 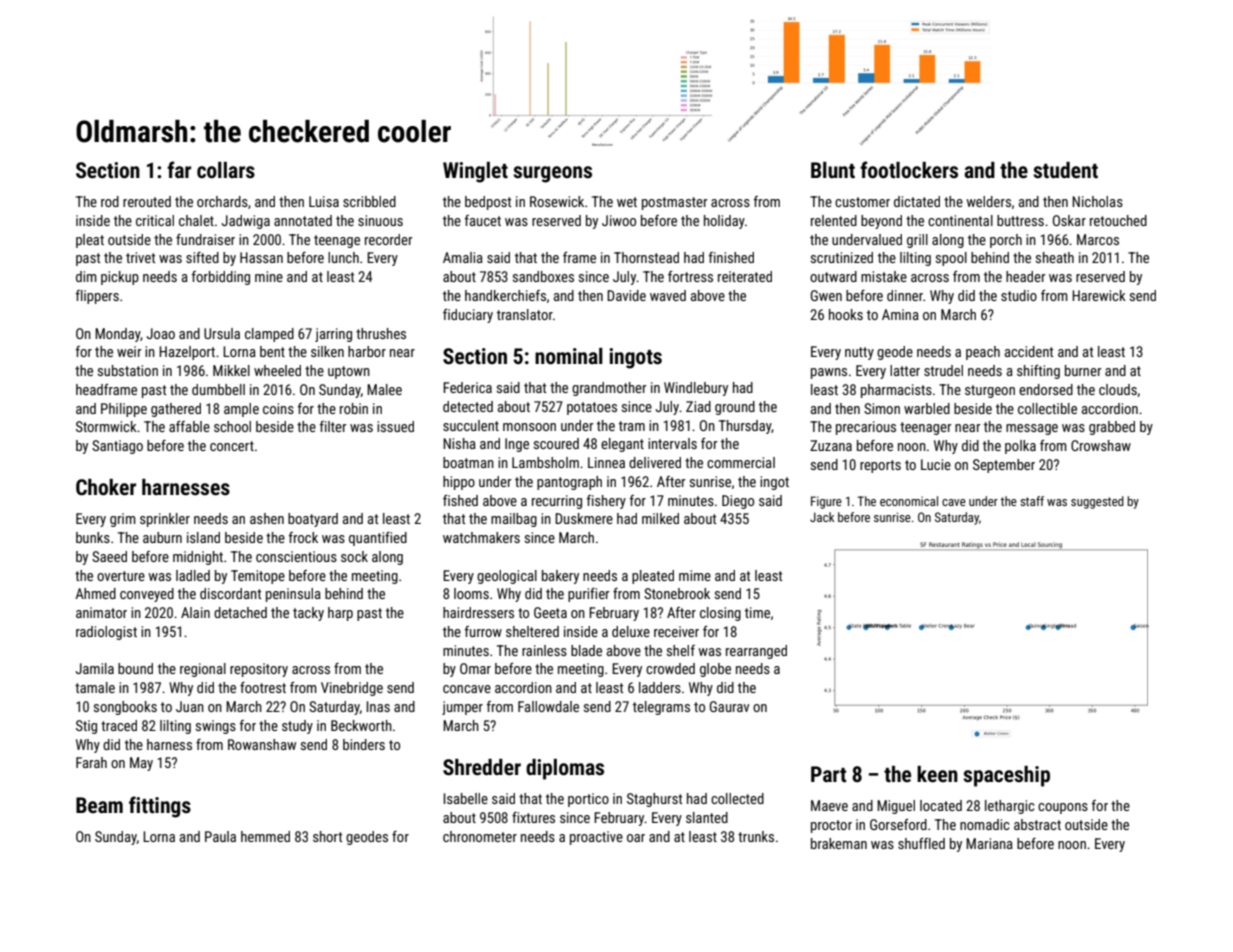 What do you see at coordinates (729, 706) in the page?
I see `Gaurav` at bounding box center [729, 706].
